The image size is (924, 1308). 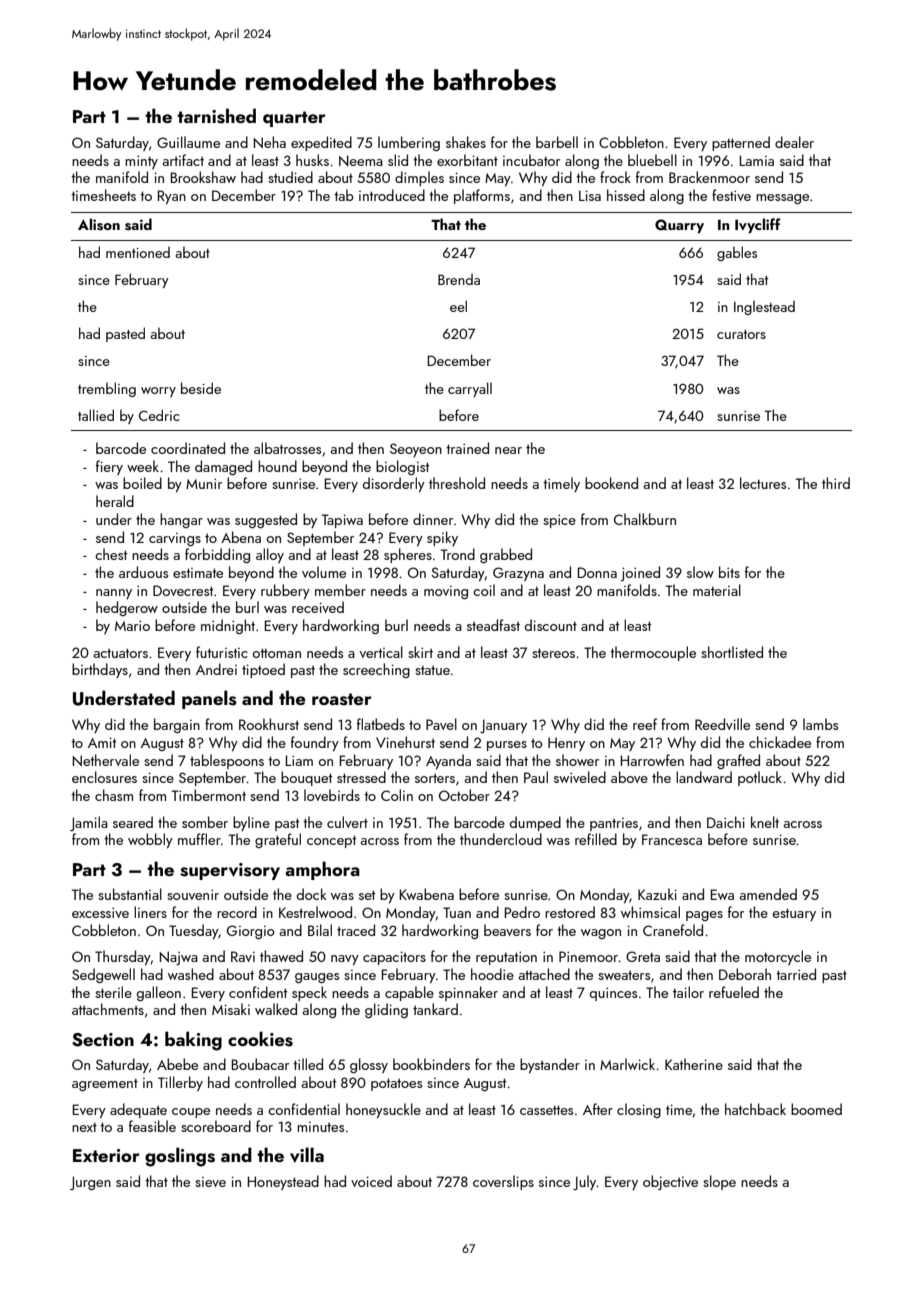 I want to click on Quarry, so click(x=679, y=226).
